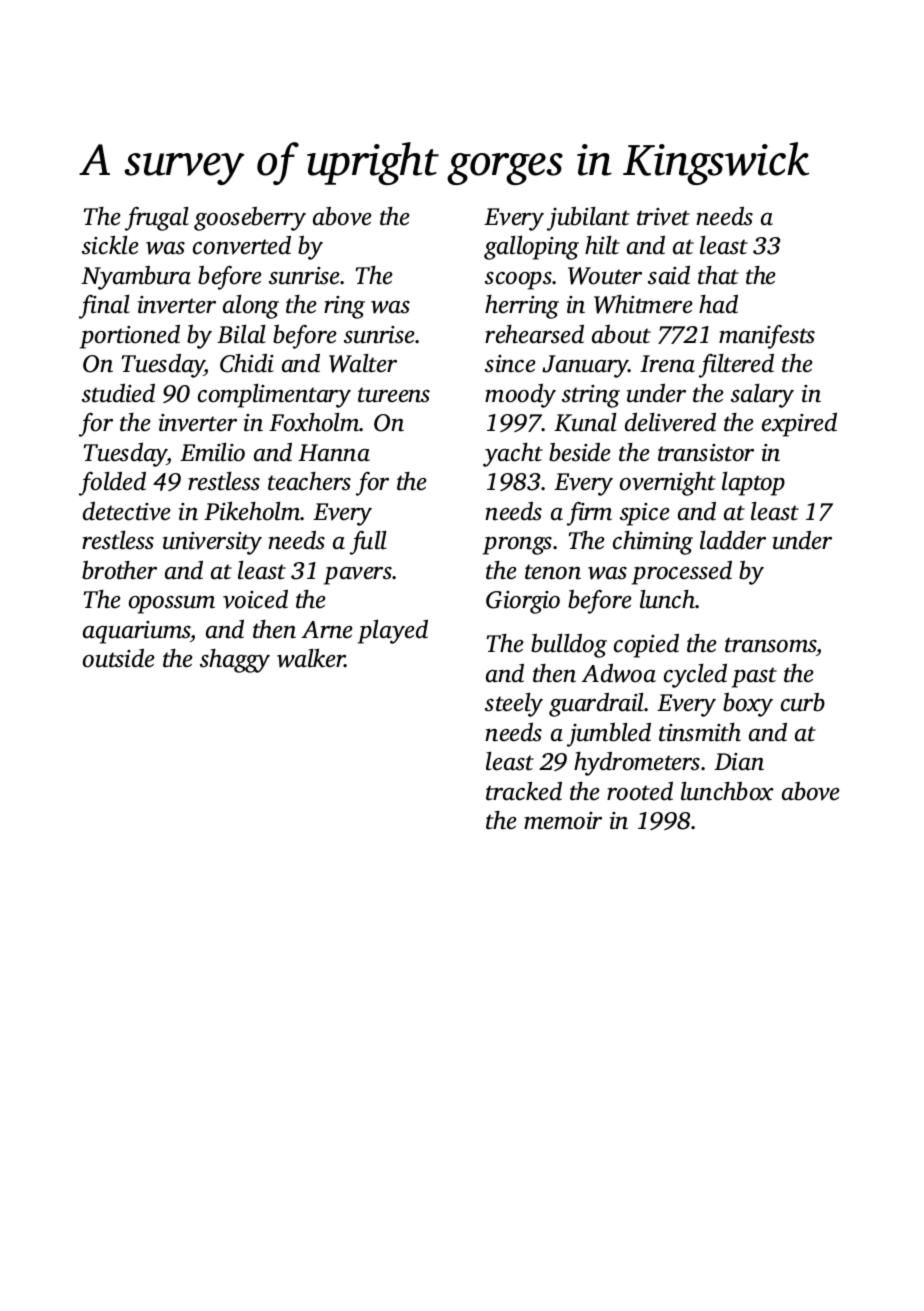 Image resolution: width=924 pixels, height=1311 pixels. I want to click on aquariums, so click(137, 632).
